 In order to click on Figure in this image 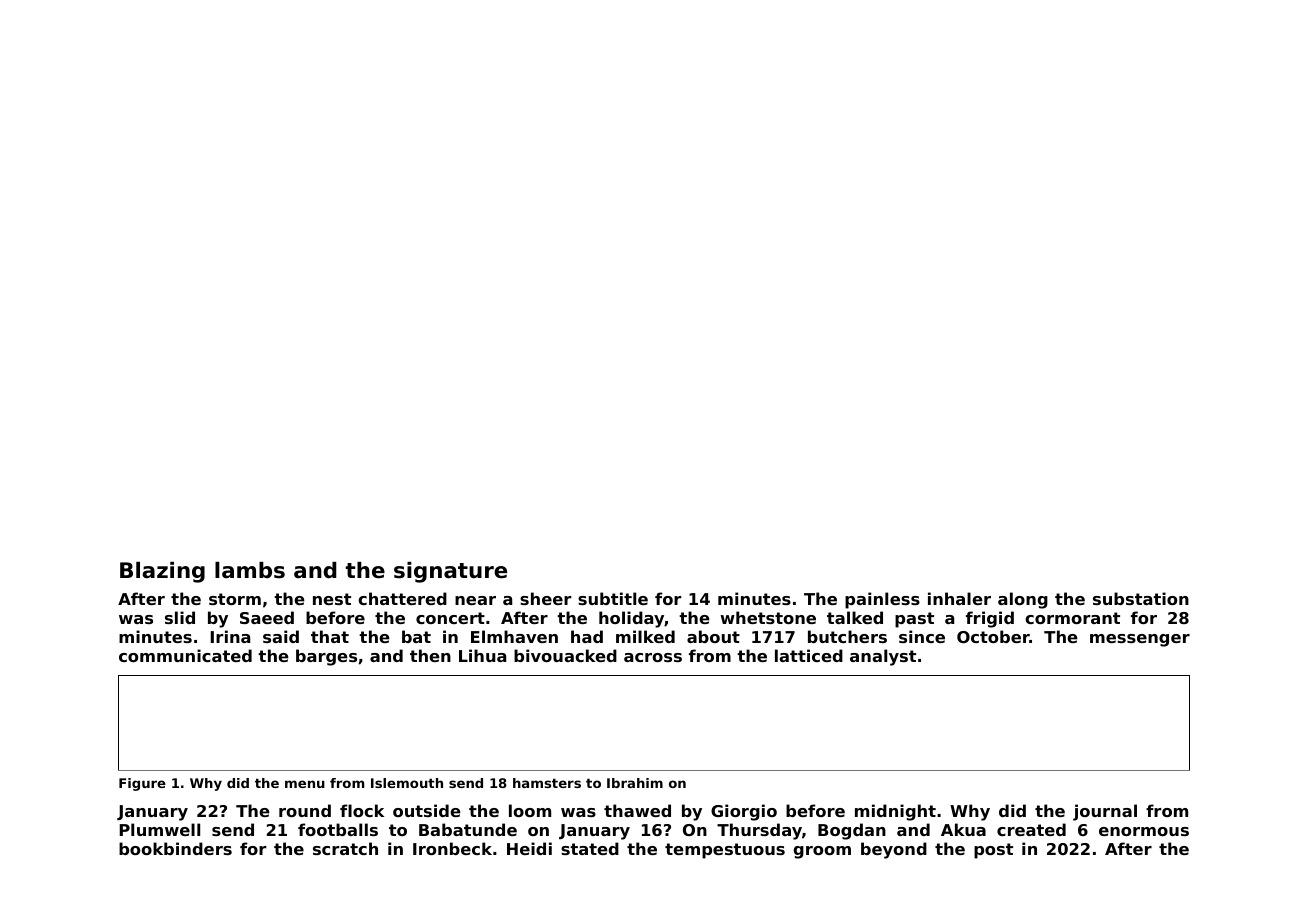, I will do `click(142, 784)`.
